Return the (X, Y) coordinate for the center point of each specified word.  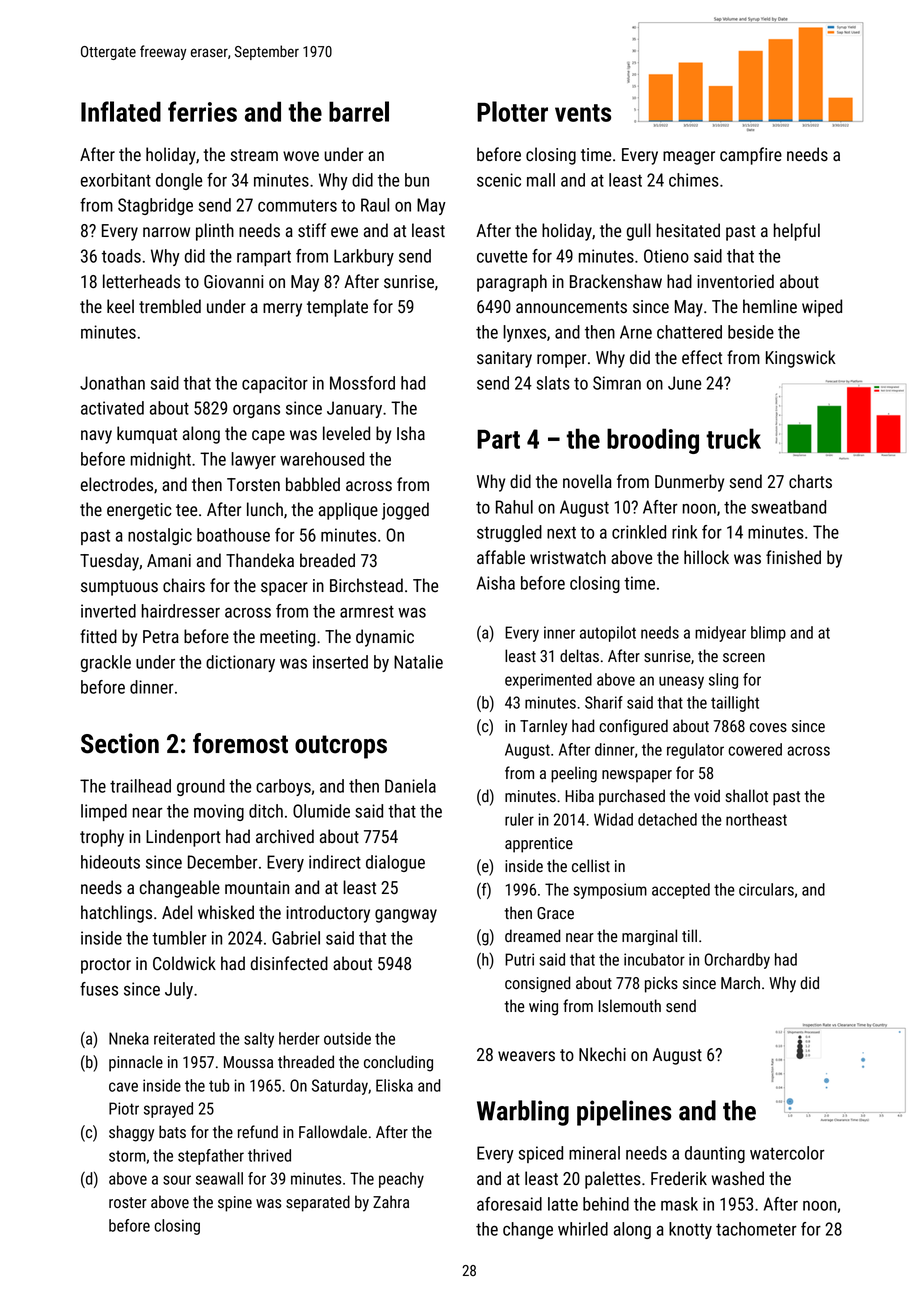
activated (112, 408)
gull (639, 232)
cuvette (502, 256)
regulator (695, 751)
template (337, 308)
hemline (770, 306)
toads (121, 256)
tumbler (179, 938)
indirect (335, 862)
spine (235, 1204)
